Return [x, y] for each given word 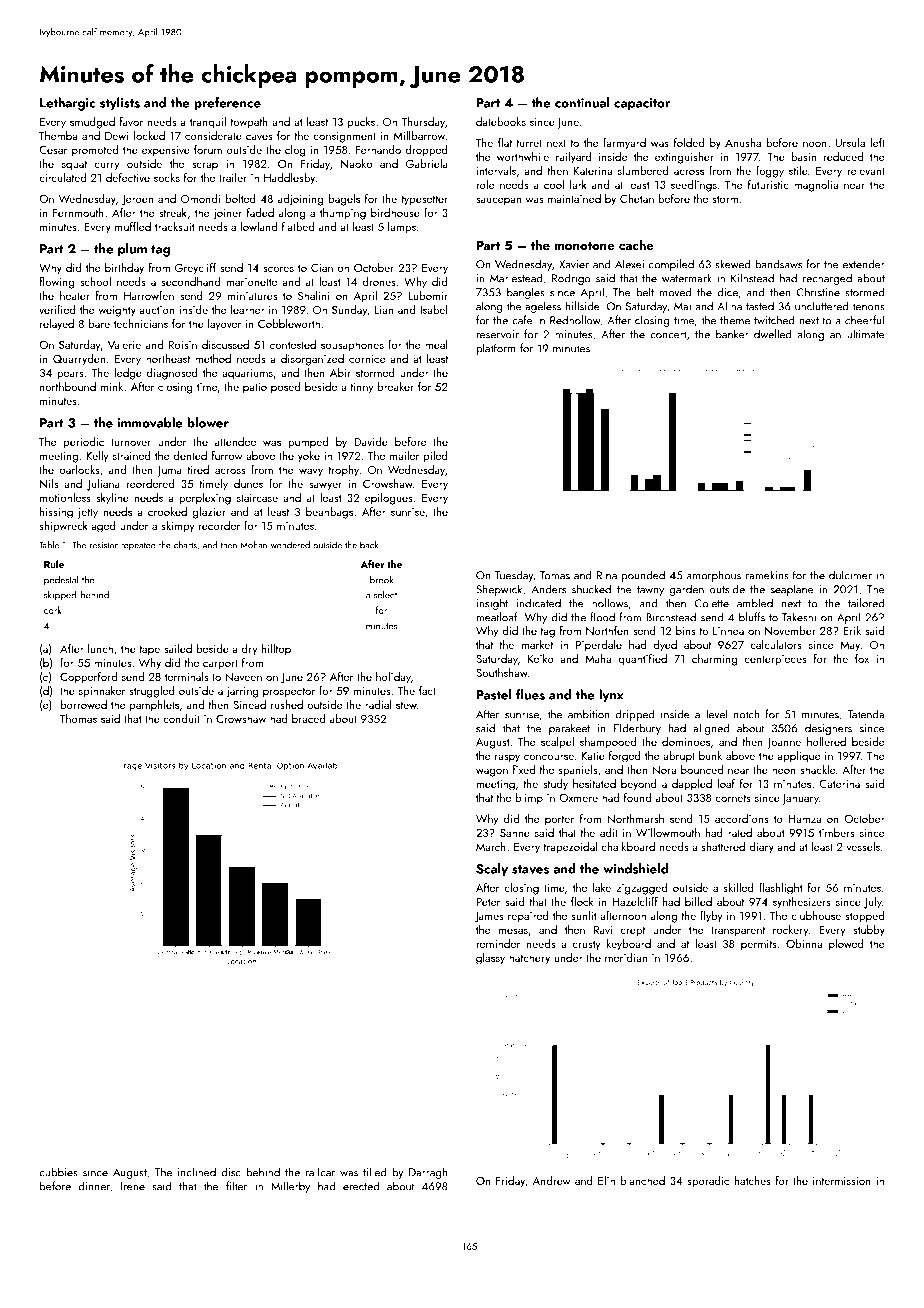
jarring [242, 692]
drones [379, 281]
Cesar [53, 150]
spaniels [578, 771]
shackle [817, 769]
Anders [548, 589]
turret [529, 143]
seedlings [694, 186]
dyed [665, 646]
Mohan [254, 545]
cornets [733, 798]
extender [864, 264]
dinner [94, 1186]
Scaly [492, 870]
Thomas [78, 718]
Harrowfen [149, 295]
